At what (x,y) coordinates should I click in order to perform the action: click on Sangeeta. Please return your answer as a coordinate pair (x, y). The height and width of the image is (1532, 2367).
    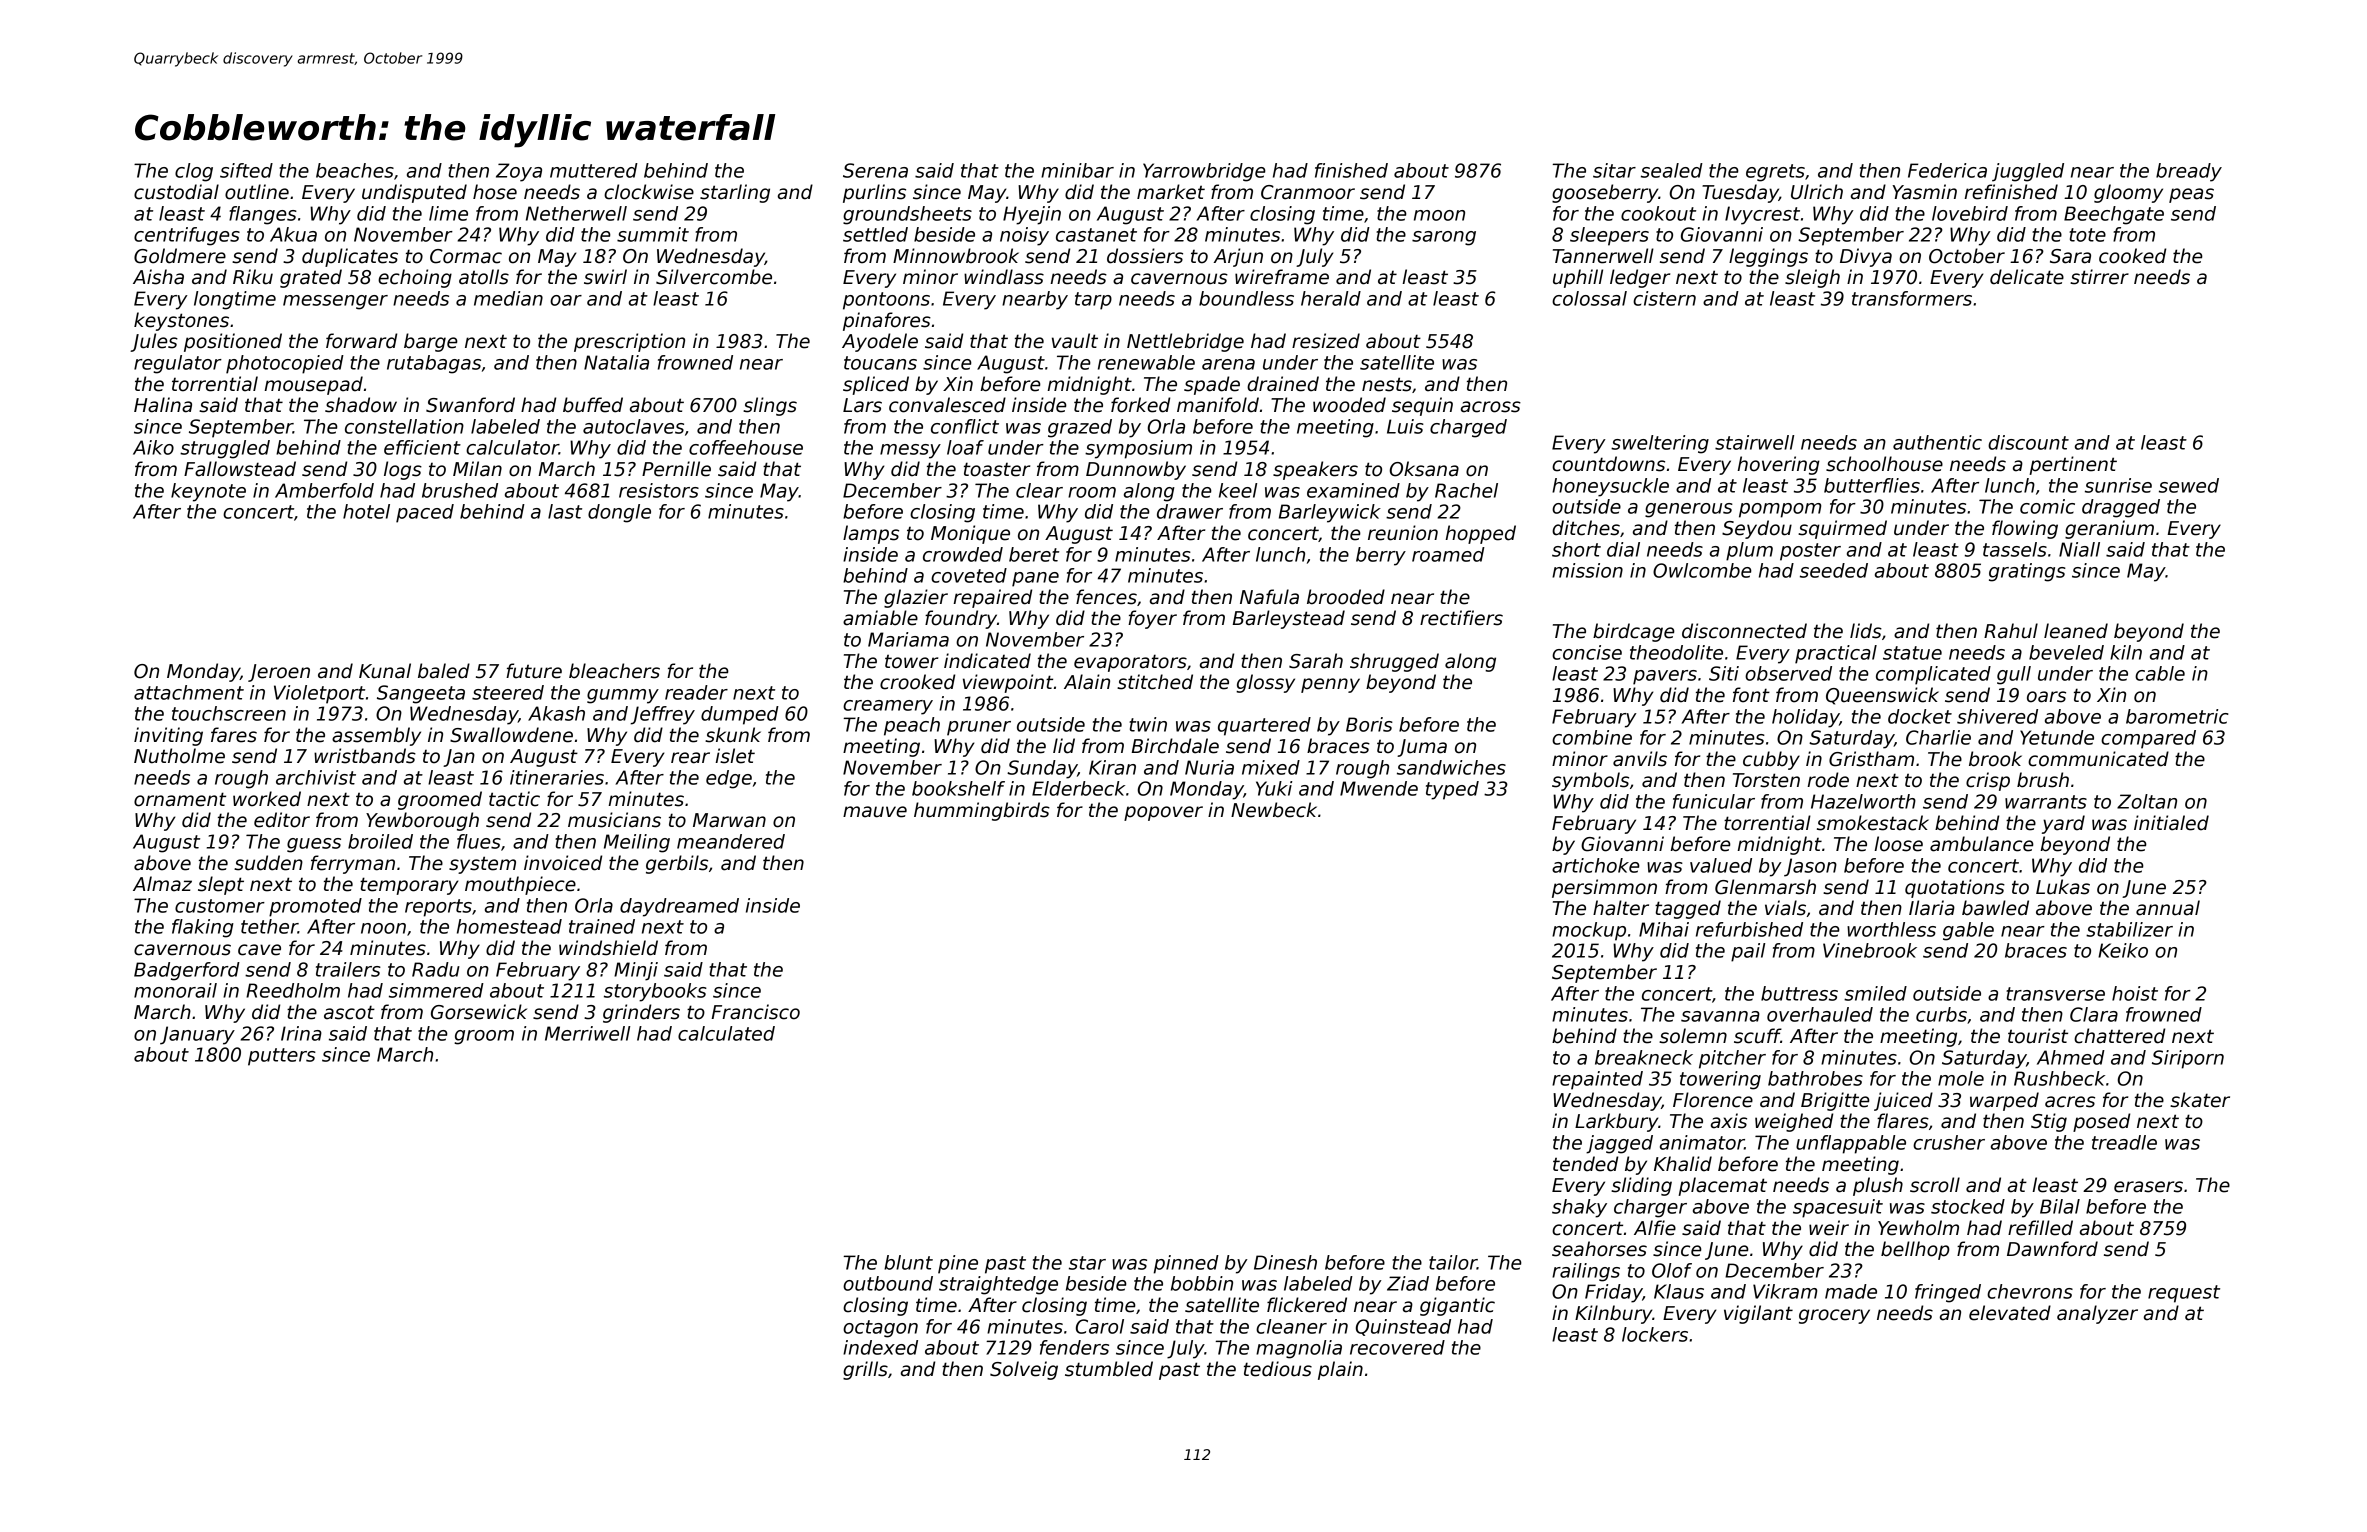
    Looking at the image, I should click on (421, 694).
